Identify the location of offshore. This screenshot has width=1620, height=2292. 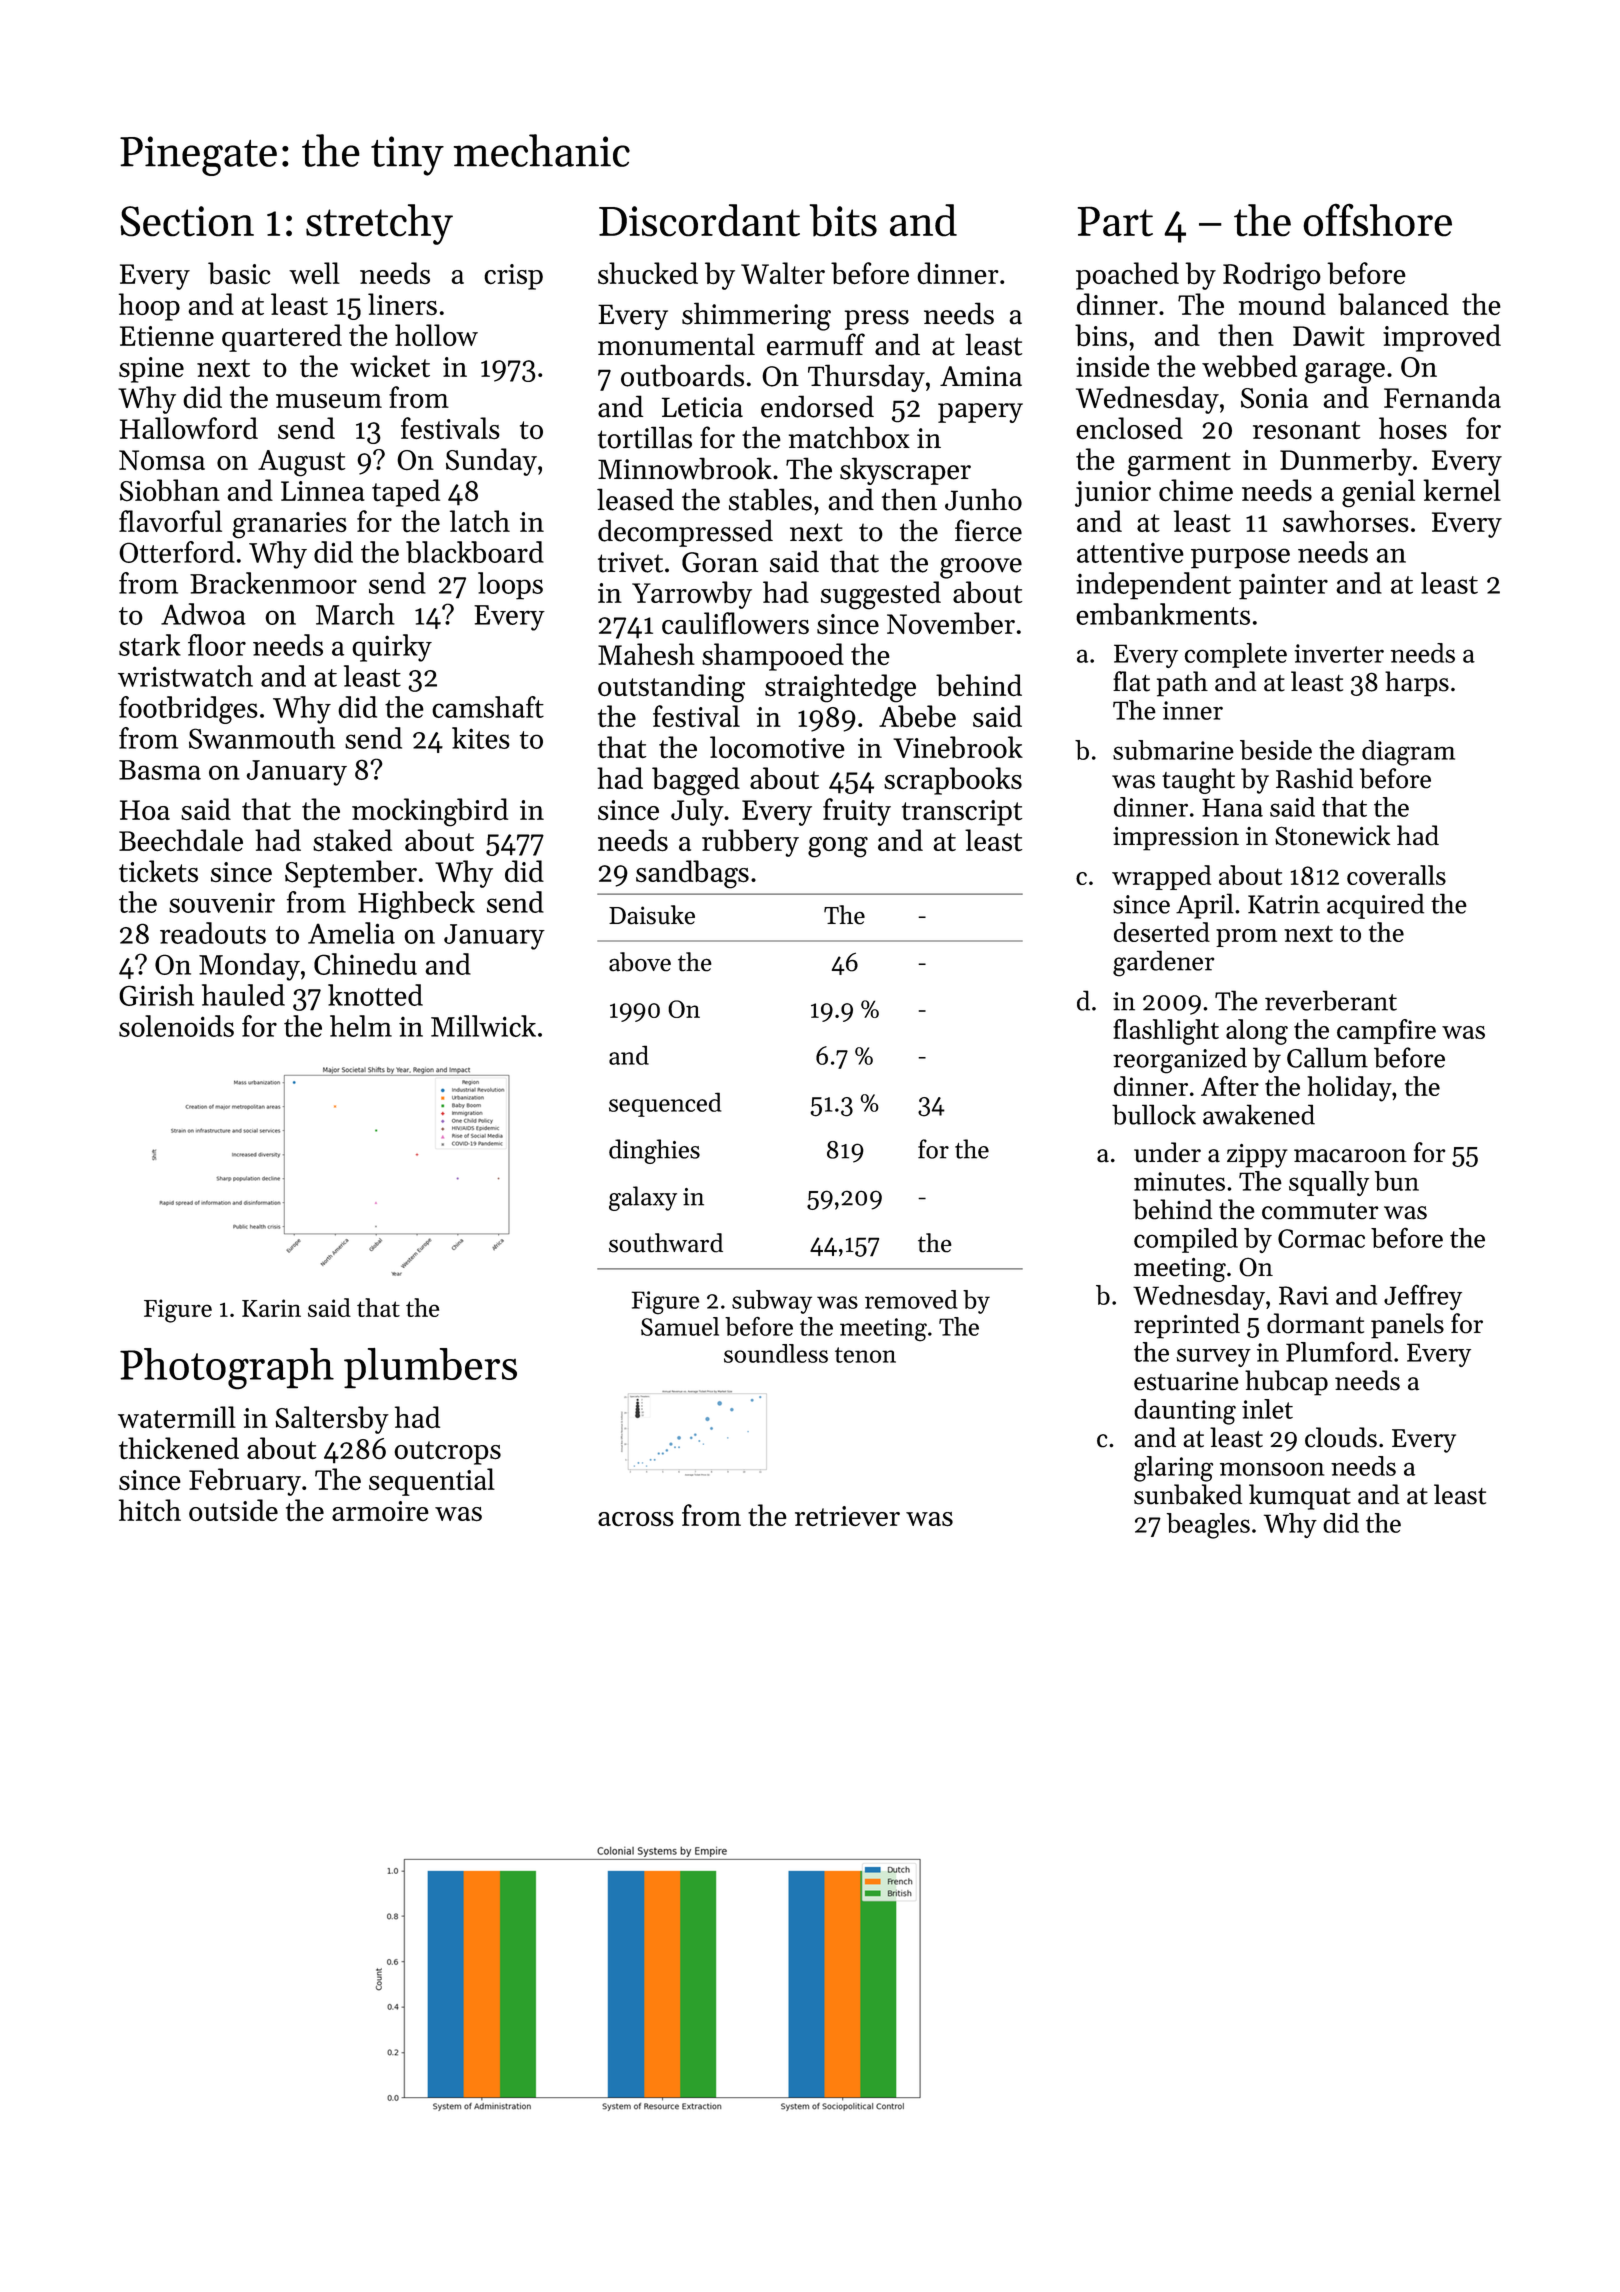
(1377, 220).
